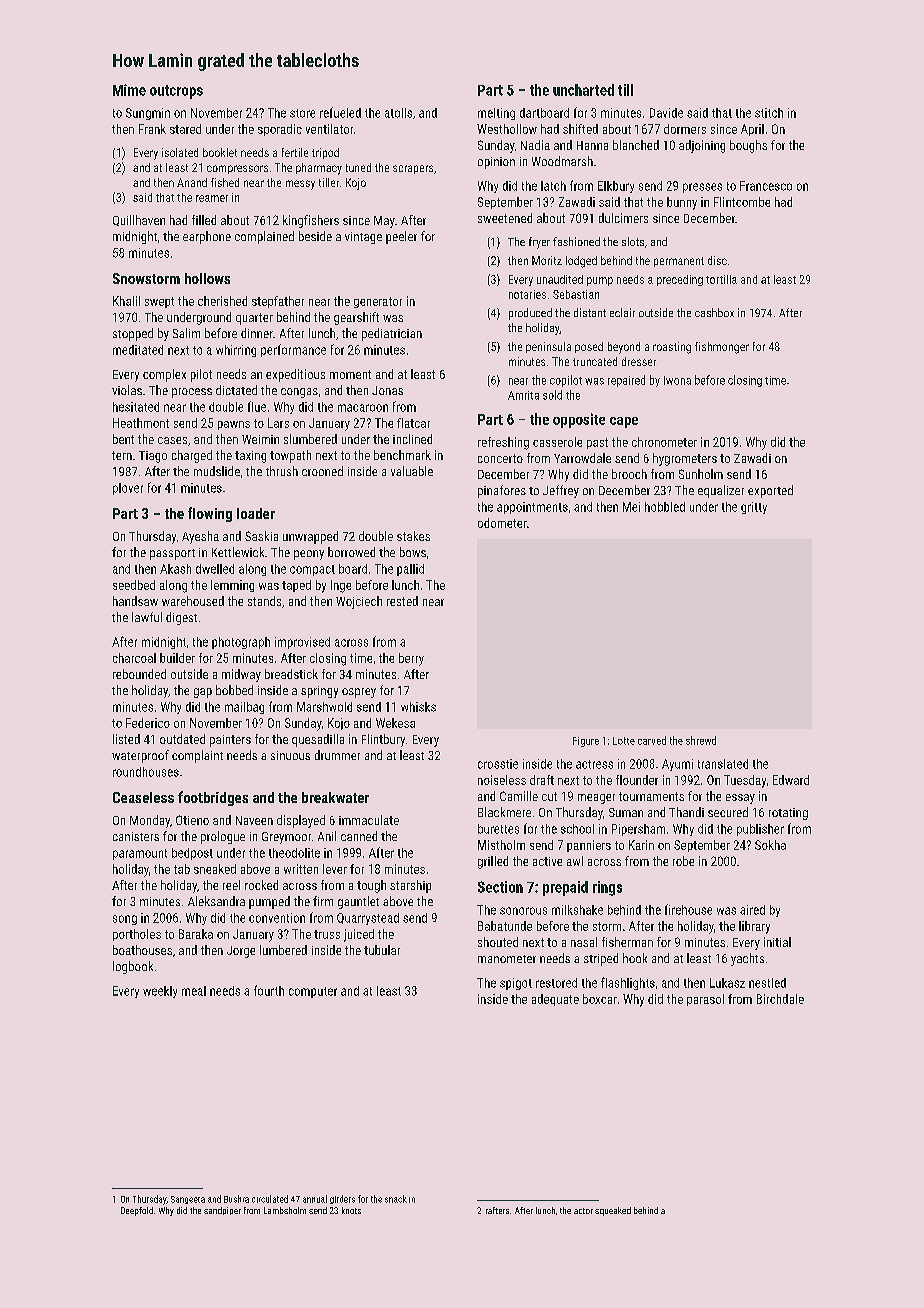 The width and height of the page is (924, 1308). Describe the element at coordinates (315, 1199) in the page. I see `annual` at that location.
